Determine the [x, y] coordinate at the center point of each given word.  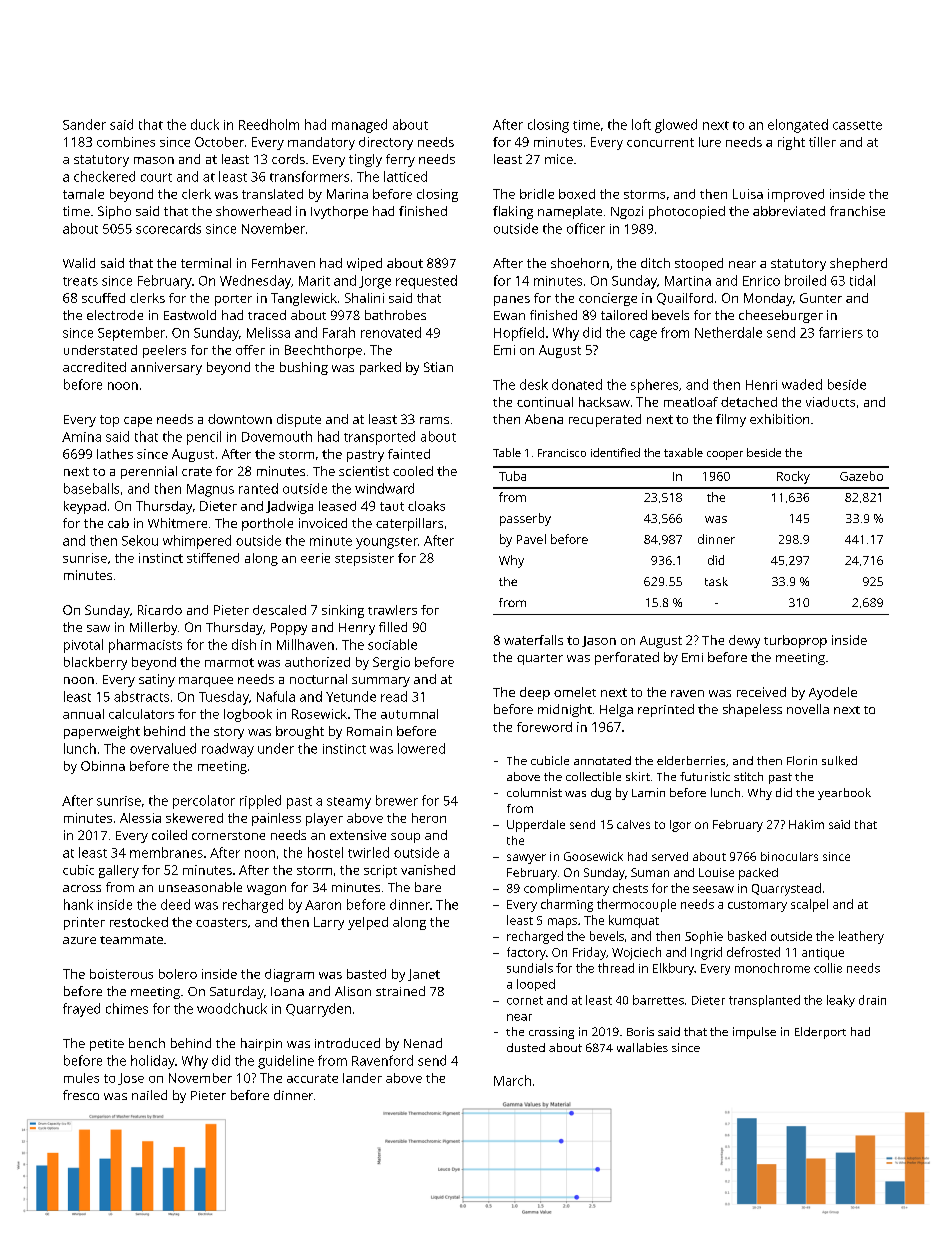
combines [126, 142]
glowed [676, 126]
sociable [392, 644]
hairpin [261, 1044]
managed [359, 126]
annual [83, 714]
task [716, 581]
